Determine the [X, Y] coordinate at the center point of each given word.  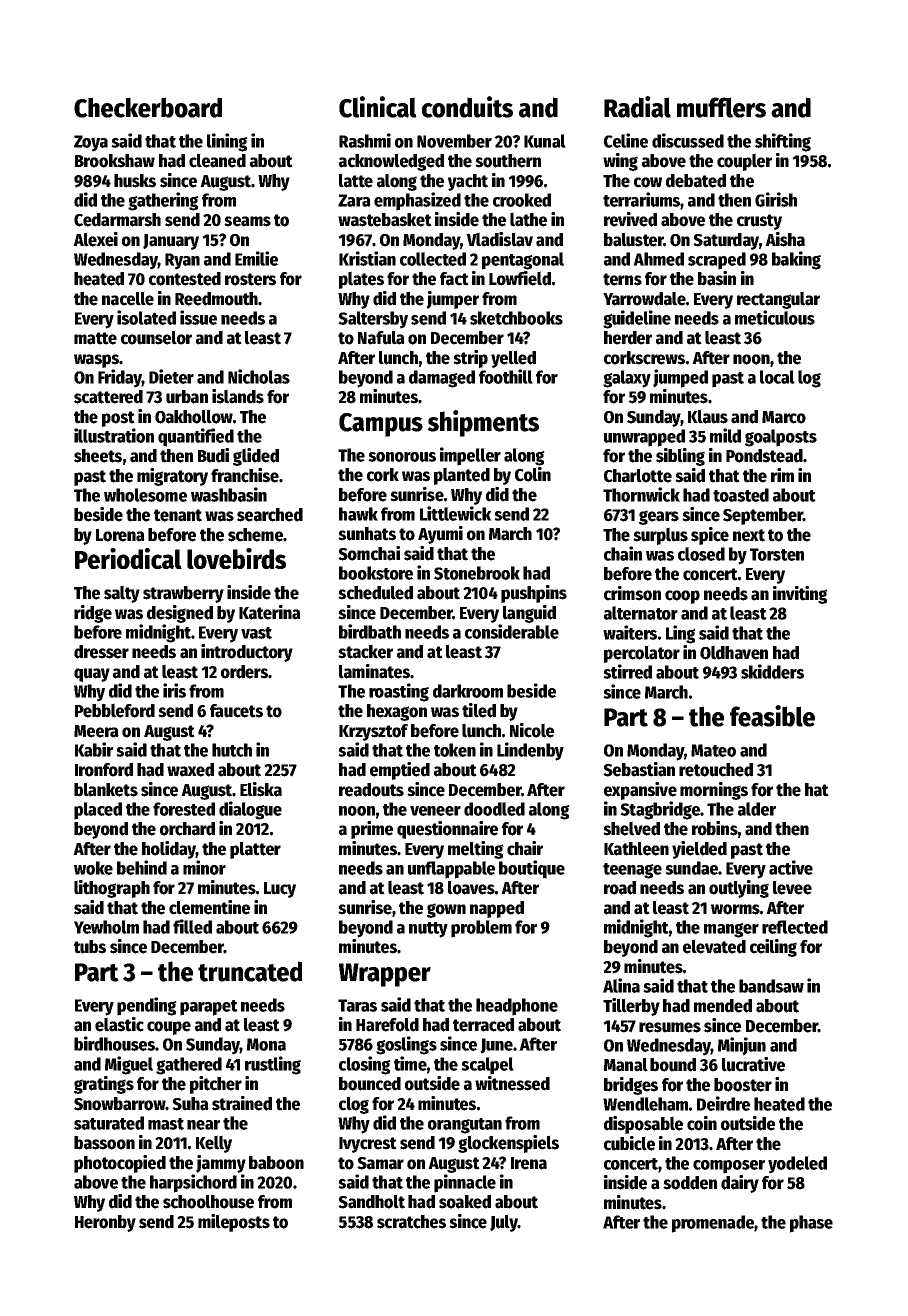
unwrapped [644, 438]
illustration [114, 435]
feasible [772, 716]
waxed [190, 770]
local [777, 377]
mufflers [721, 107]
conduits [467, 107]
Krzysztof [373, 732]
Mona [266, 1044]
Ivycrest [368, 1145]
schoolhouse [208, 1201]
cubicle [629, 1143]
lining [227, 142]
